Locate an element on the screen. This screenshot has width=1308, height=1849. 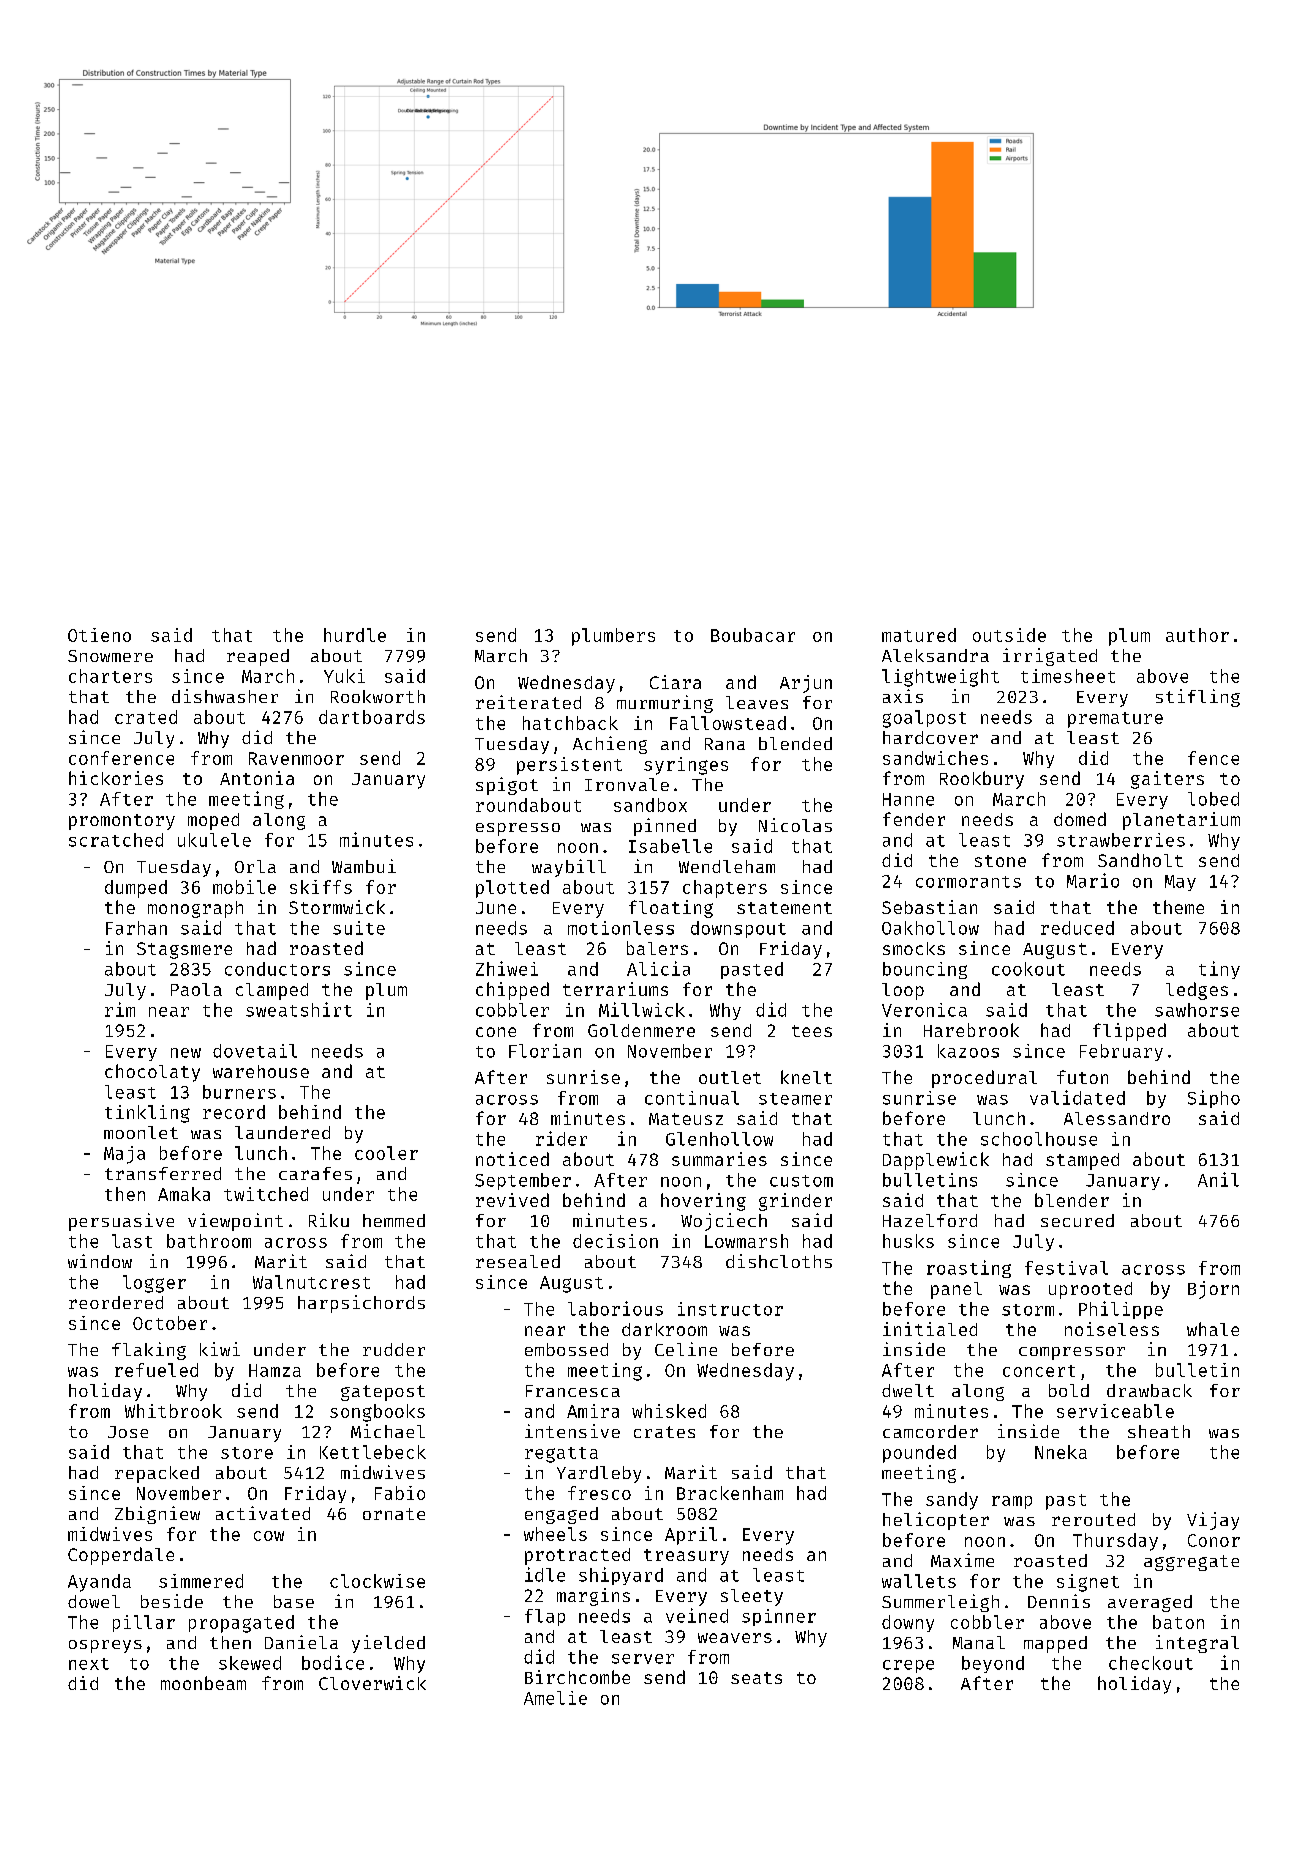
pinned is located at coordinates (665, 827).
